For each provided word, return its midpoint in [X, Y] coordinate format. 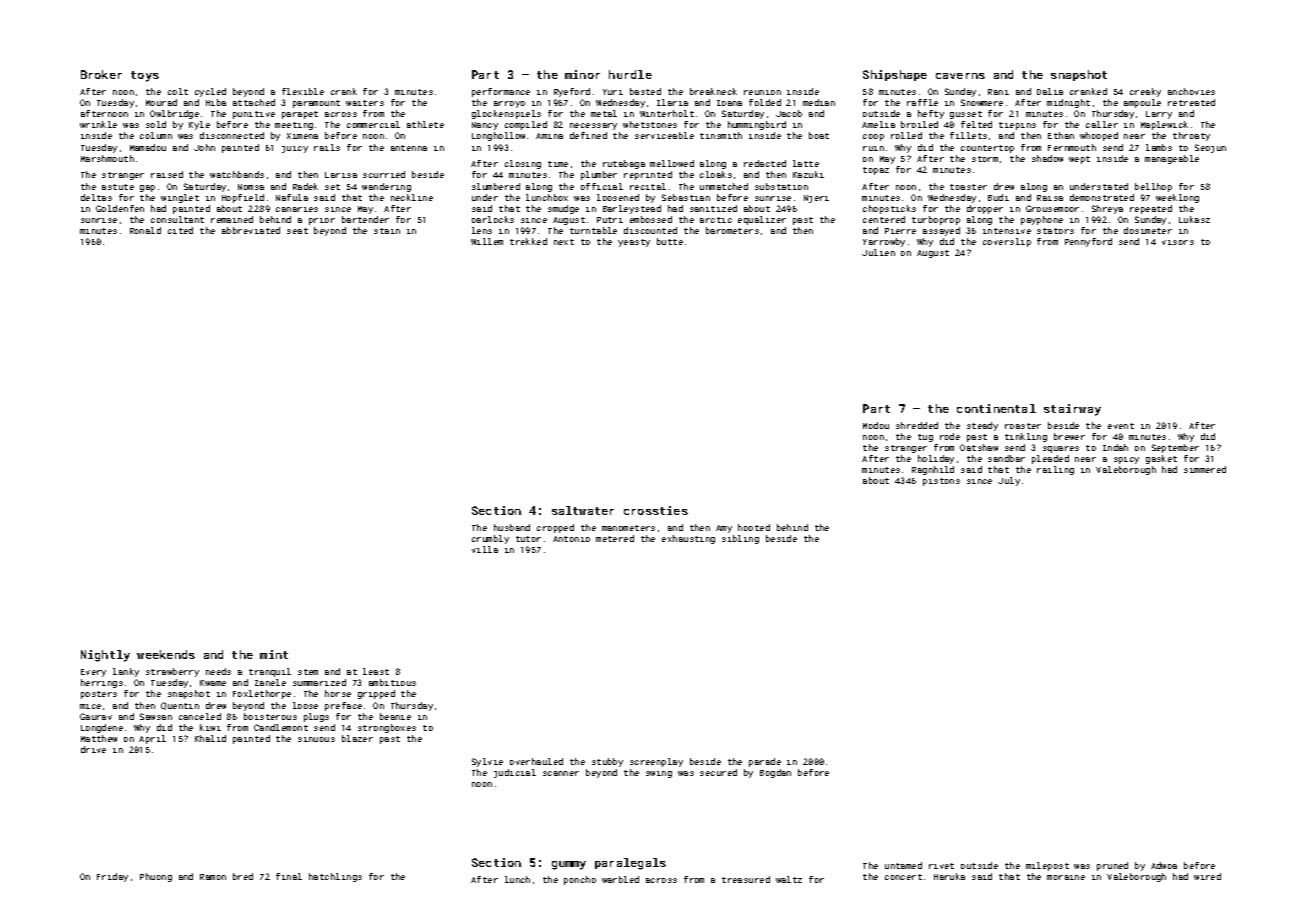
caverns [960, 76]
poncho [580, 880]
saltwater [583, 510]
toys [145, 76]
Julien [878, 252]
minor [582, 74]
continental [996, 408]
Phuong [156, 877]
